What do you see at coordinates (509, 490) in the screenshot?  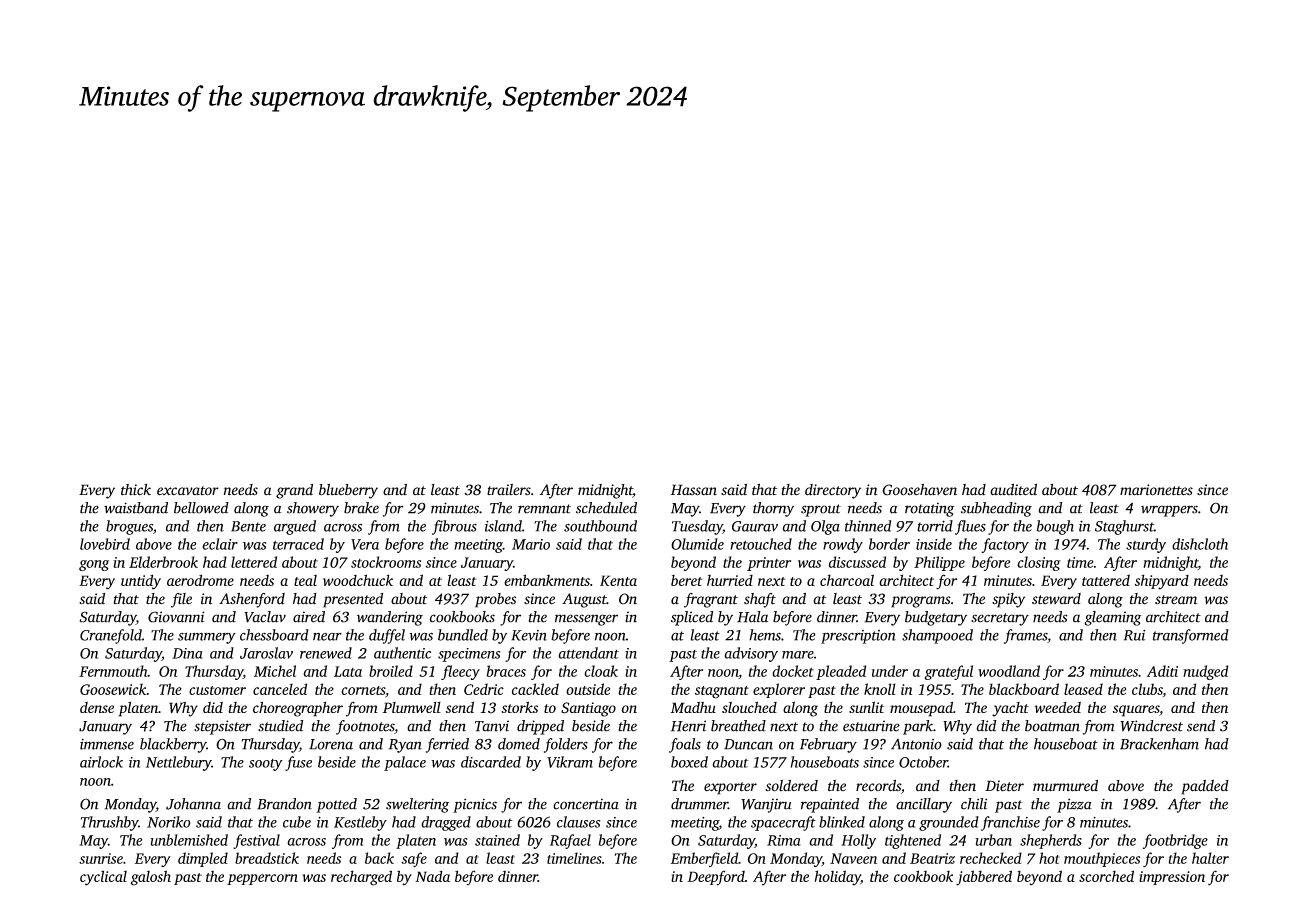 I see `trailers` at bounding box center [509, 490].
